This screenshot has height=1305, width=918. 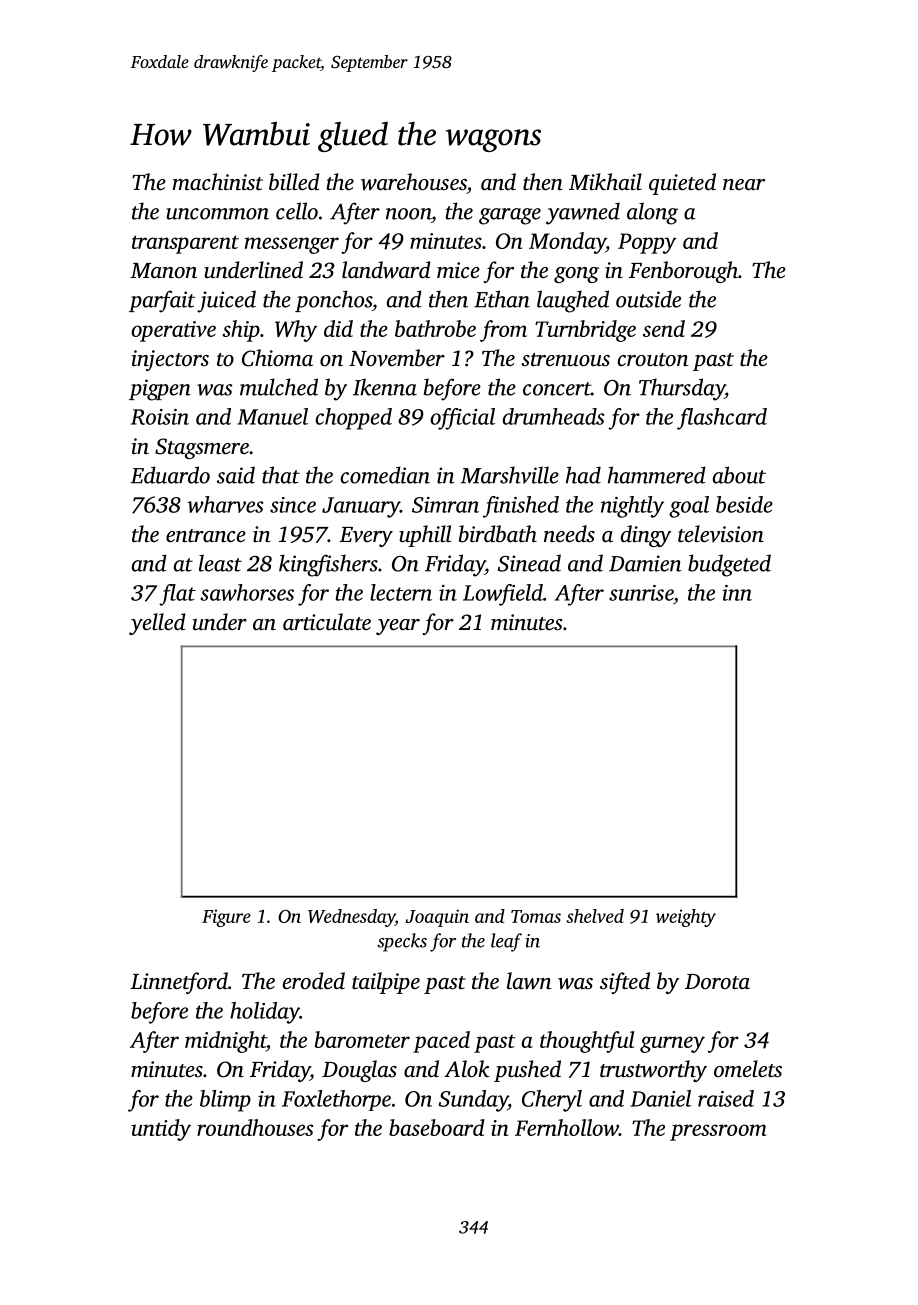 What do you see at coordinates (247, 592) in the screenshot?
I see `sawhorses` at bounding box center [247, 592].
